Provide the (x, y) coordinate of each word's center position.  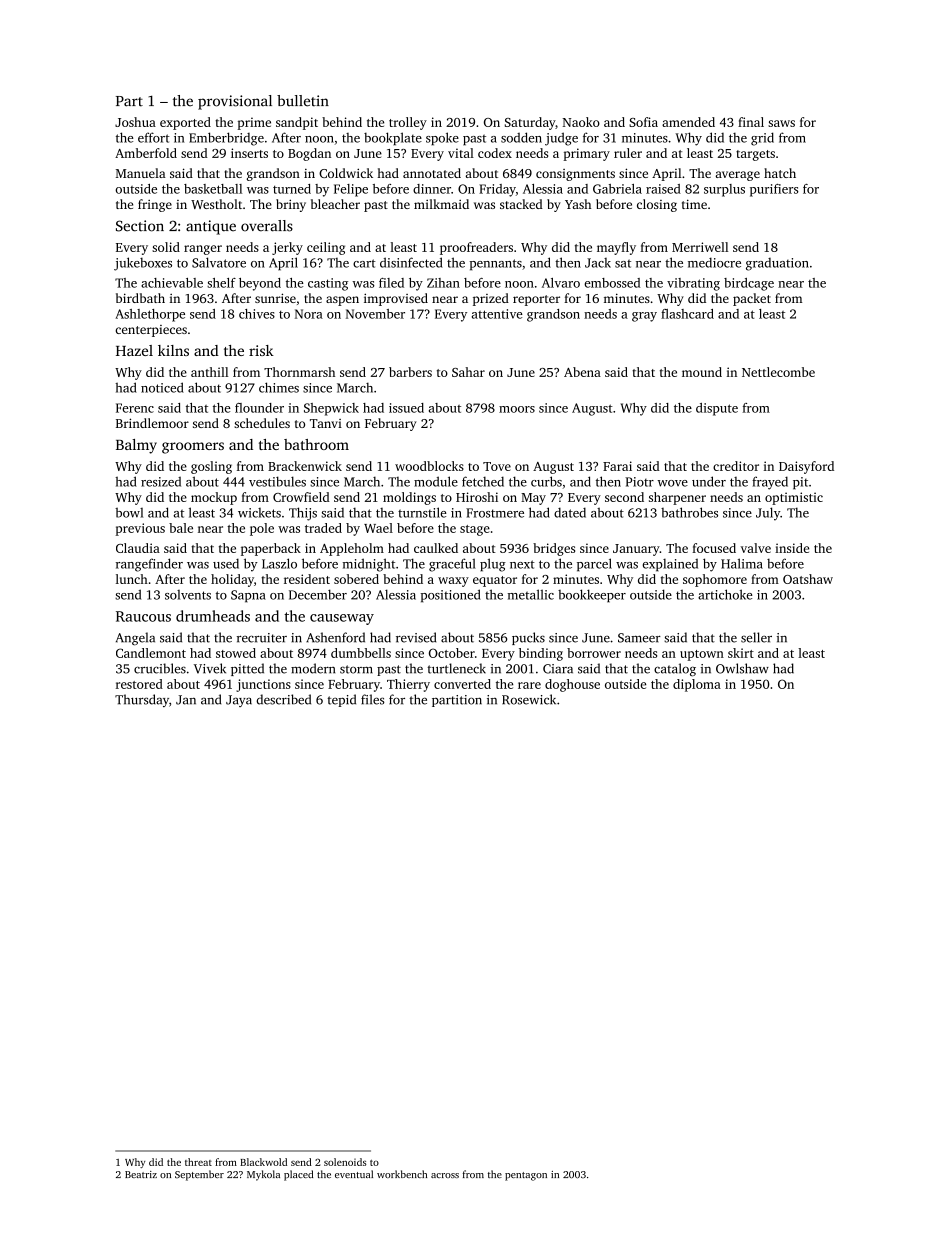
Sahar (468, 372)
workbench (402, 1174)
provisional (235, 102)
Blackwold (263, 1162)
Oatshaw (808, 579)
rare (529, 685)
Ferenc (135, 408)
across (445, 1175)
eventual (354, 1174)
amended (688, 122)
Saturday (530, 123)
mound (702, 372)
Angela (135, 639)
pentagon (526, 1176)
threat (198, 1162)
